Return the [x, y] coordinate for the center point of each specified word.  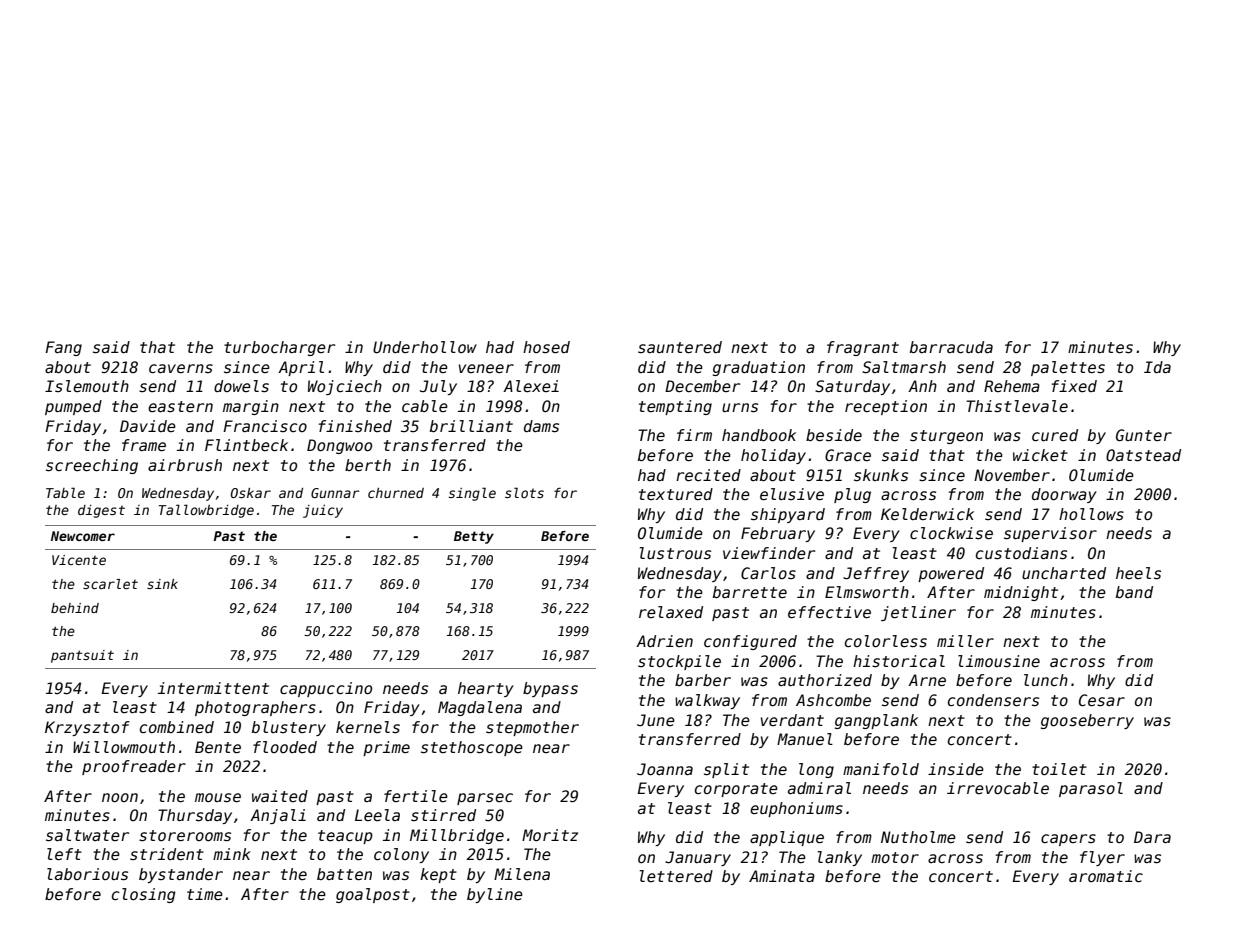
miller [965, 641]
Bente [218, 747]
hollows [1091, 514]
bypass [550, 689]
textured [676, 494]
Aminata [782, 876]
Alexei [531, 386]
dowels [241, 386]
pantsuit [82, 656]
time [205, 894]
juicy [323, 511]
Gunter [1144, 435]
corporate [736, 790]
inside [956, 769]
